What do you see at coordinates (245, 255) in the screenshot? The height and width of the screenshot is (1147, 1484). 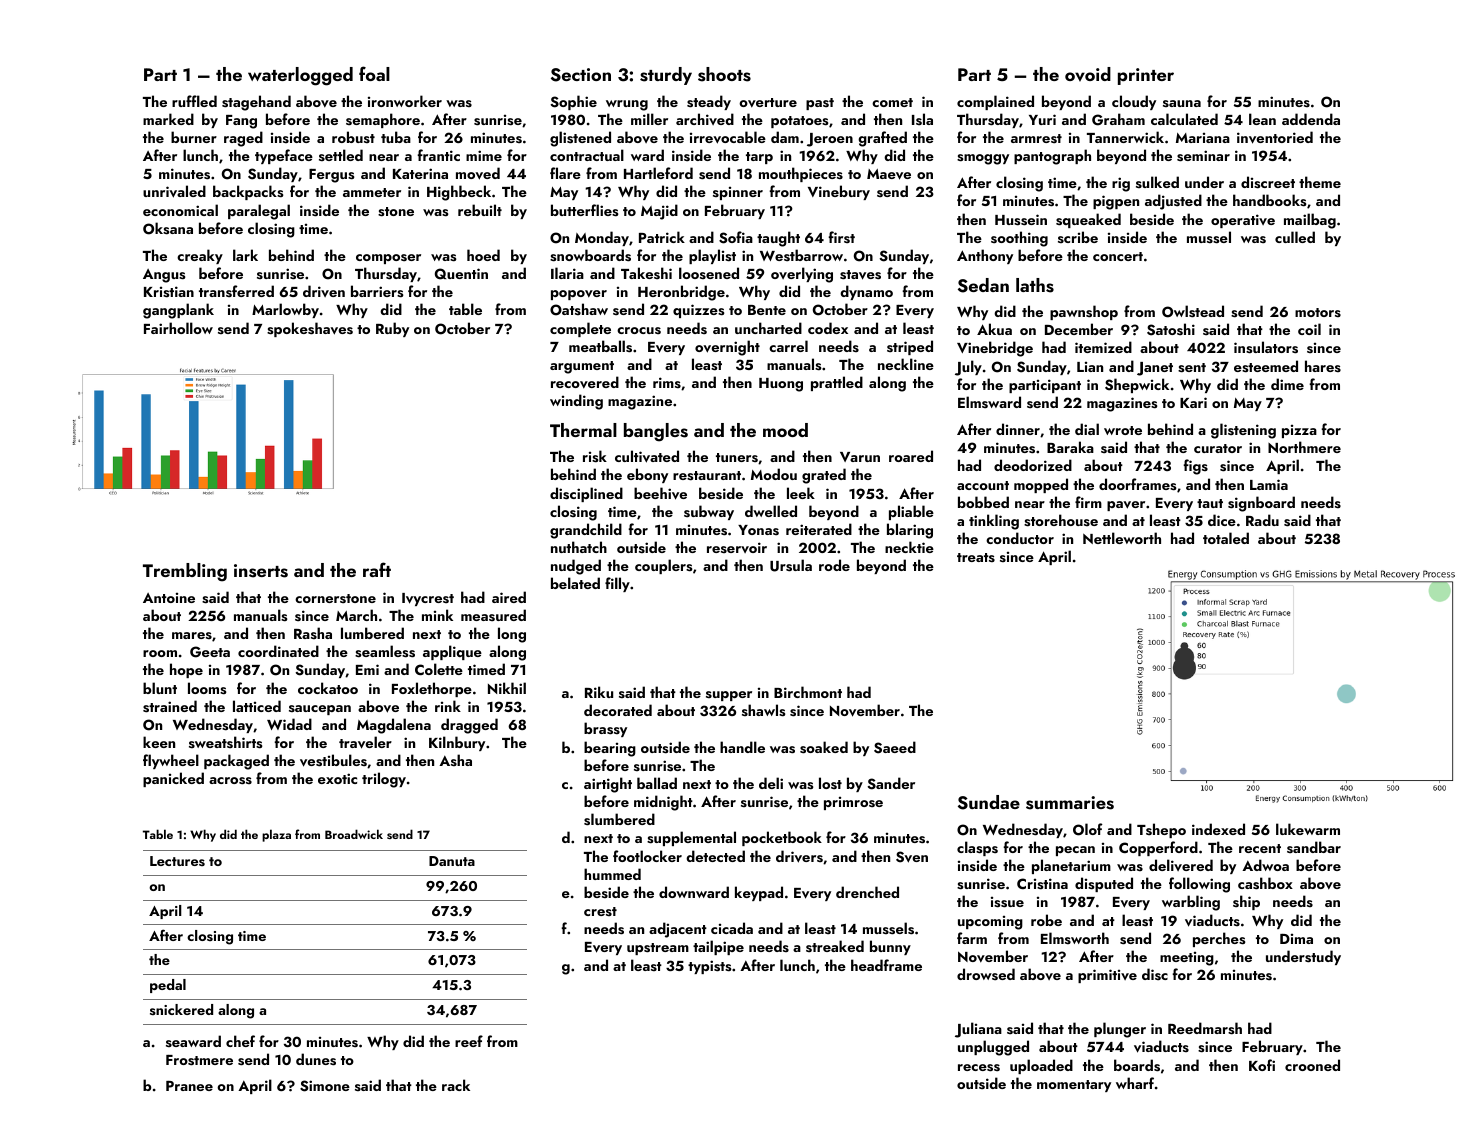 I see `lark` at bounding box center [245, 255].
